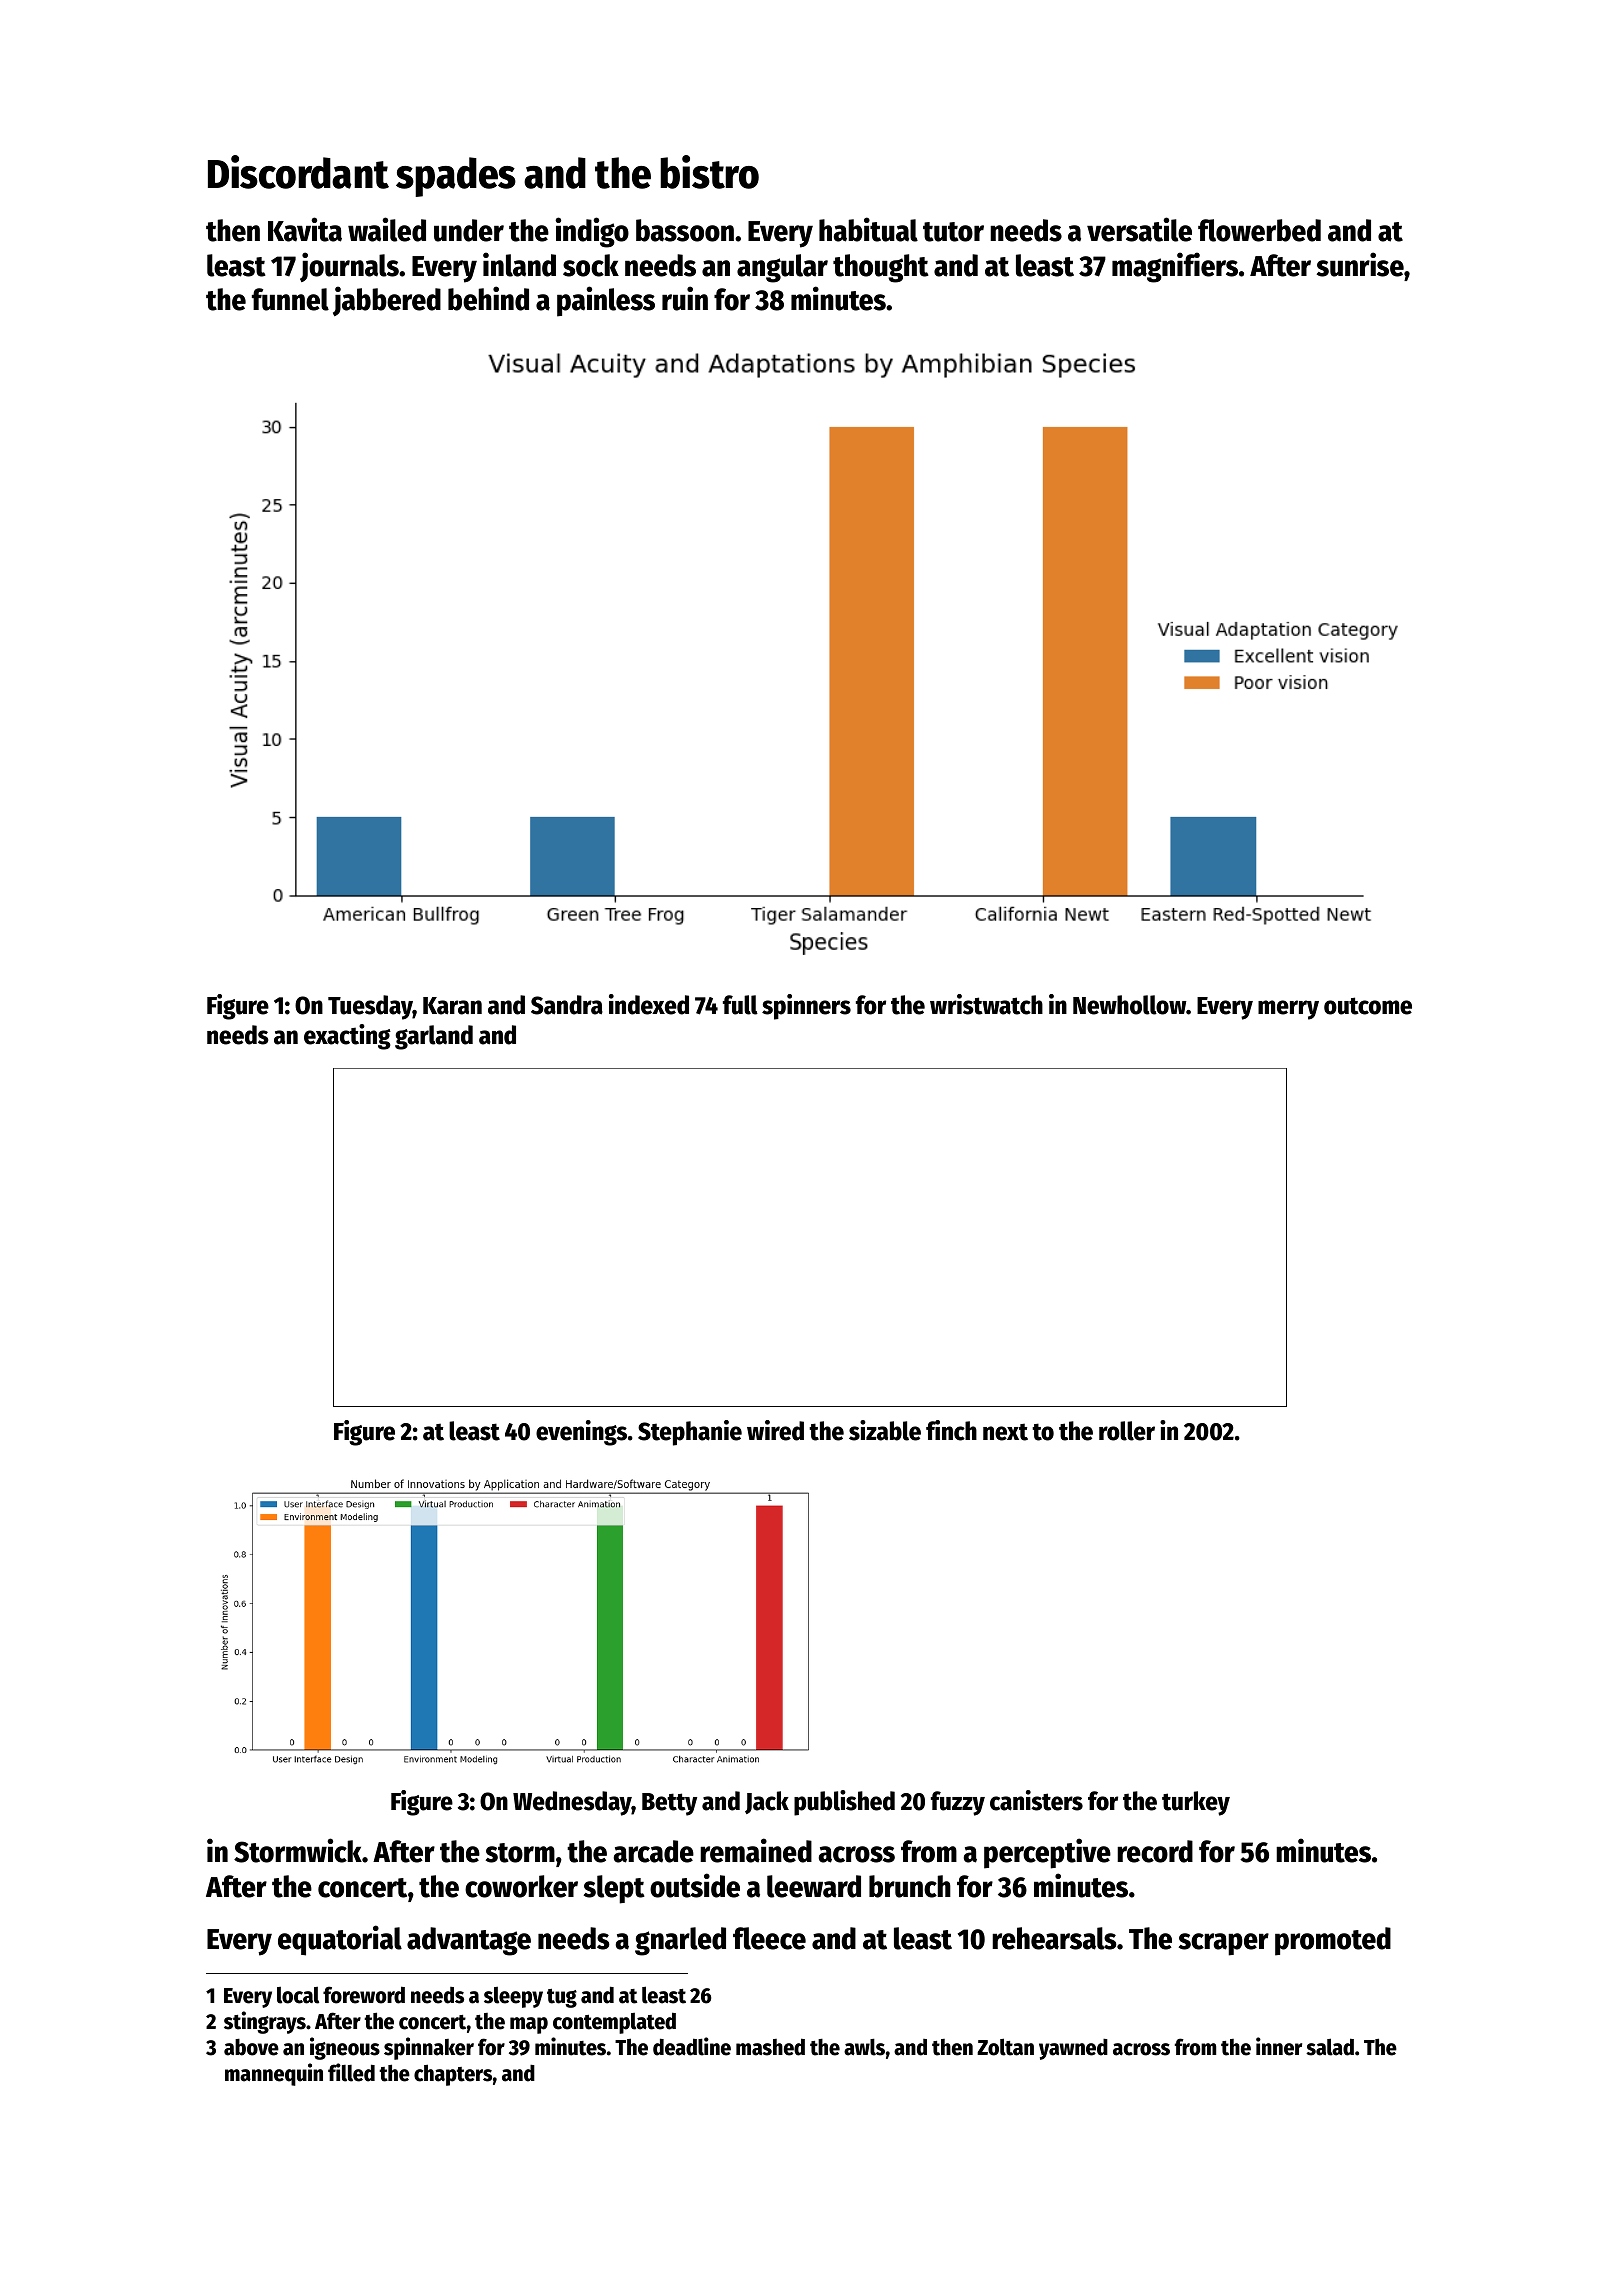  I want to click on magnifiers, so click(1175, 267).
